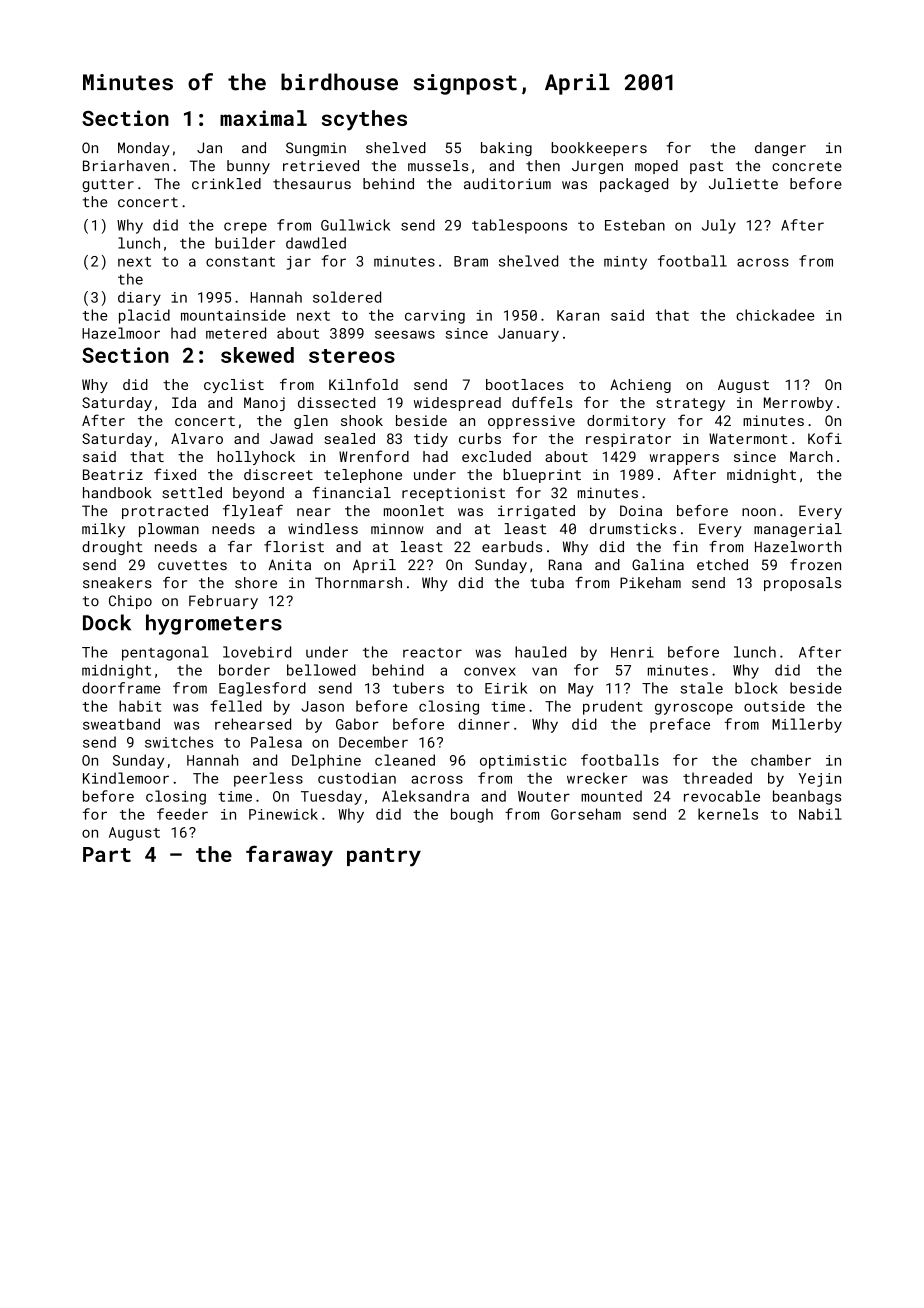 The image size is (924, 1308). I want to click on Doina, so click(641, 510).
